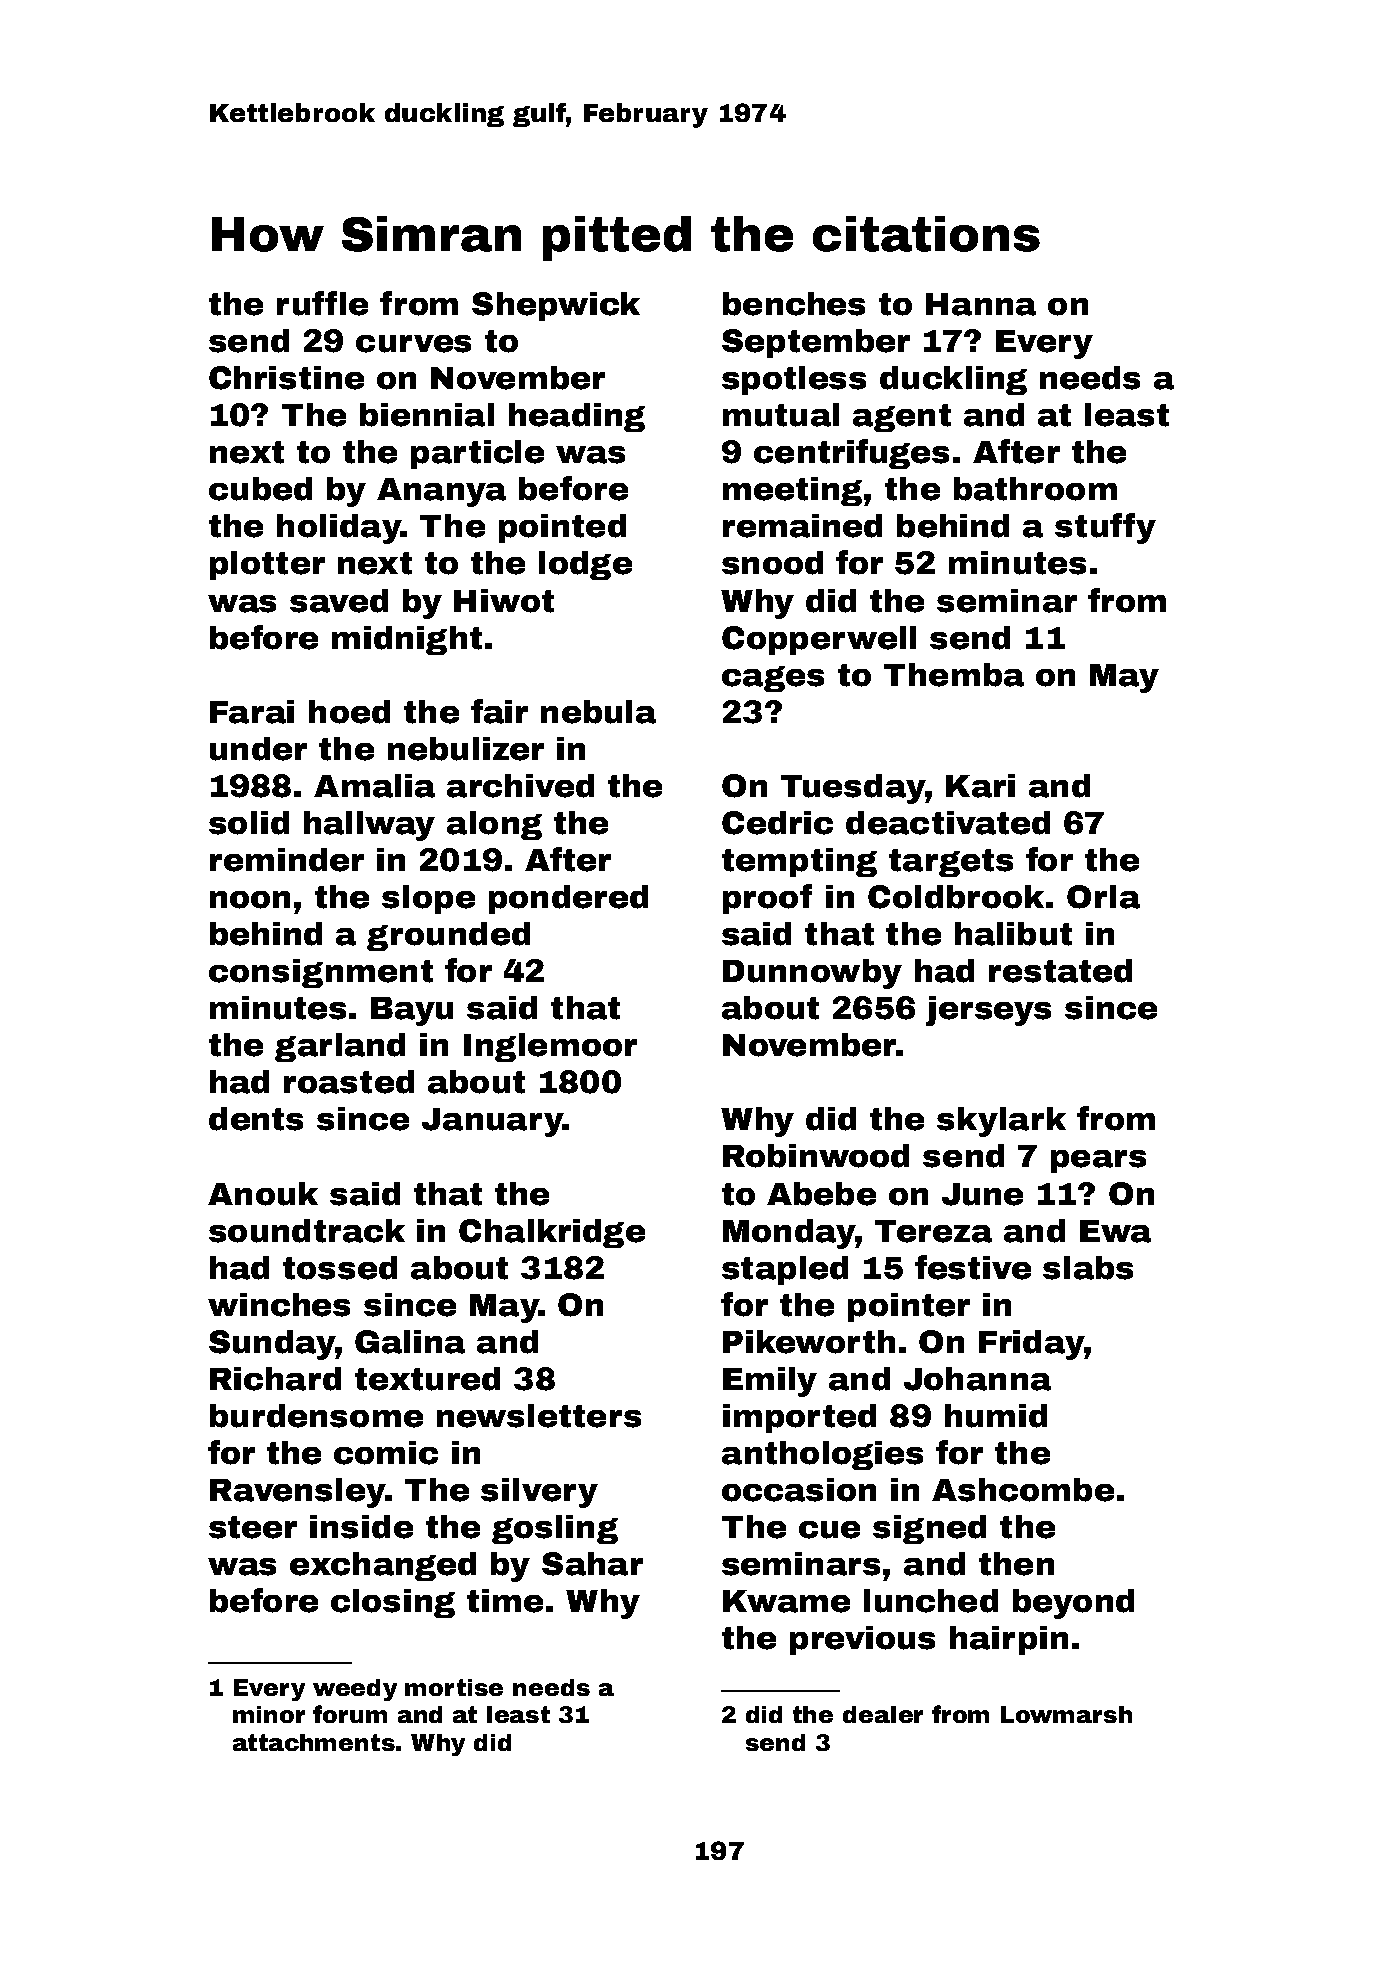 The image size is (1386, 1969). I want to click on benches, so click(794, 304).
